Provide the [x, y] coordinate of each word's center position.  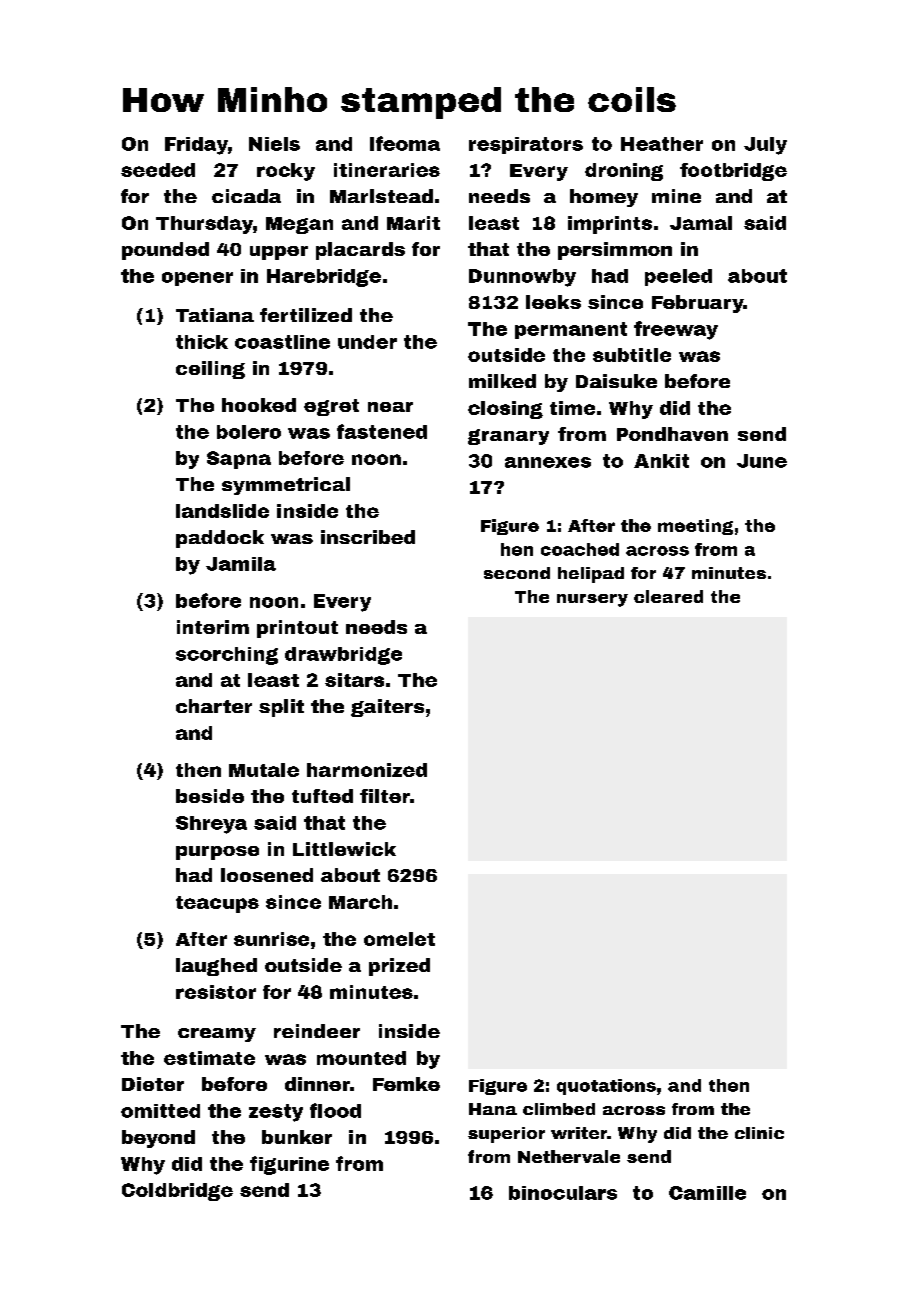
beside [210, 796]
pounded [165, 251]
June [762, 461]
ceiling [210, 370]
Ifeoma [405, 143]
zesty [276, 1113]
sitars [354, 680]
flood [335, 1110]
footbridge [733, 172]
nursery [592, 600]
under [367, 342]
